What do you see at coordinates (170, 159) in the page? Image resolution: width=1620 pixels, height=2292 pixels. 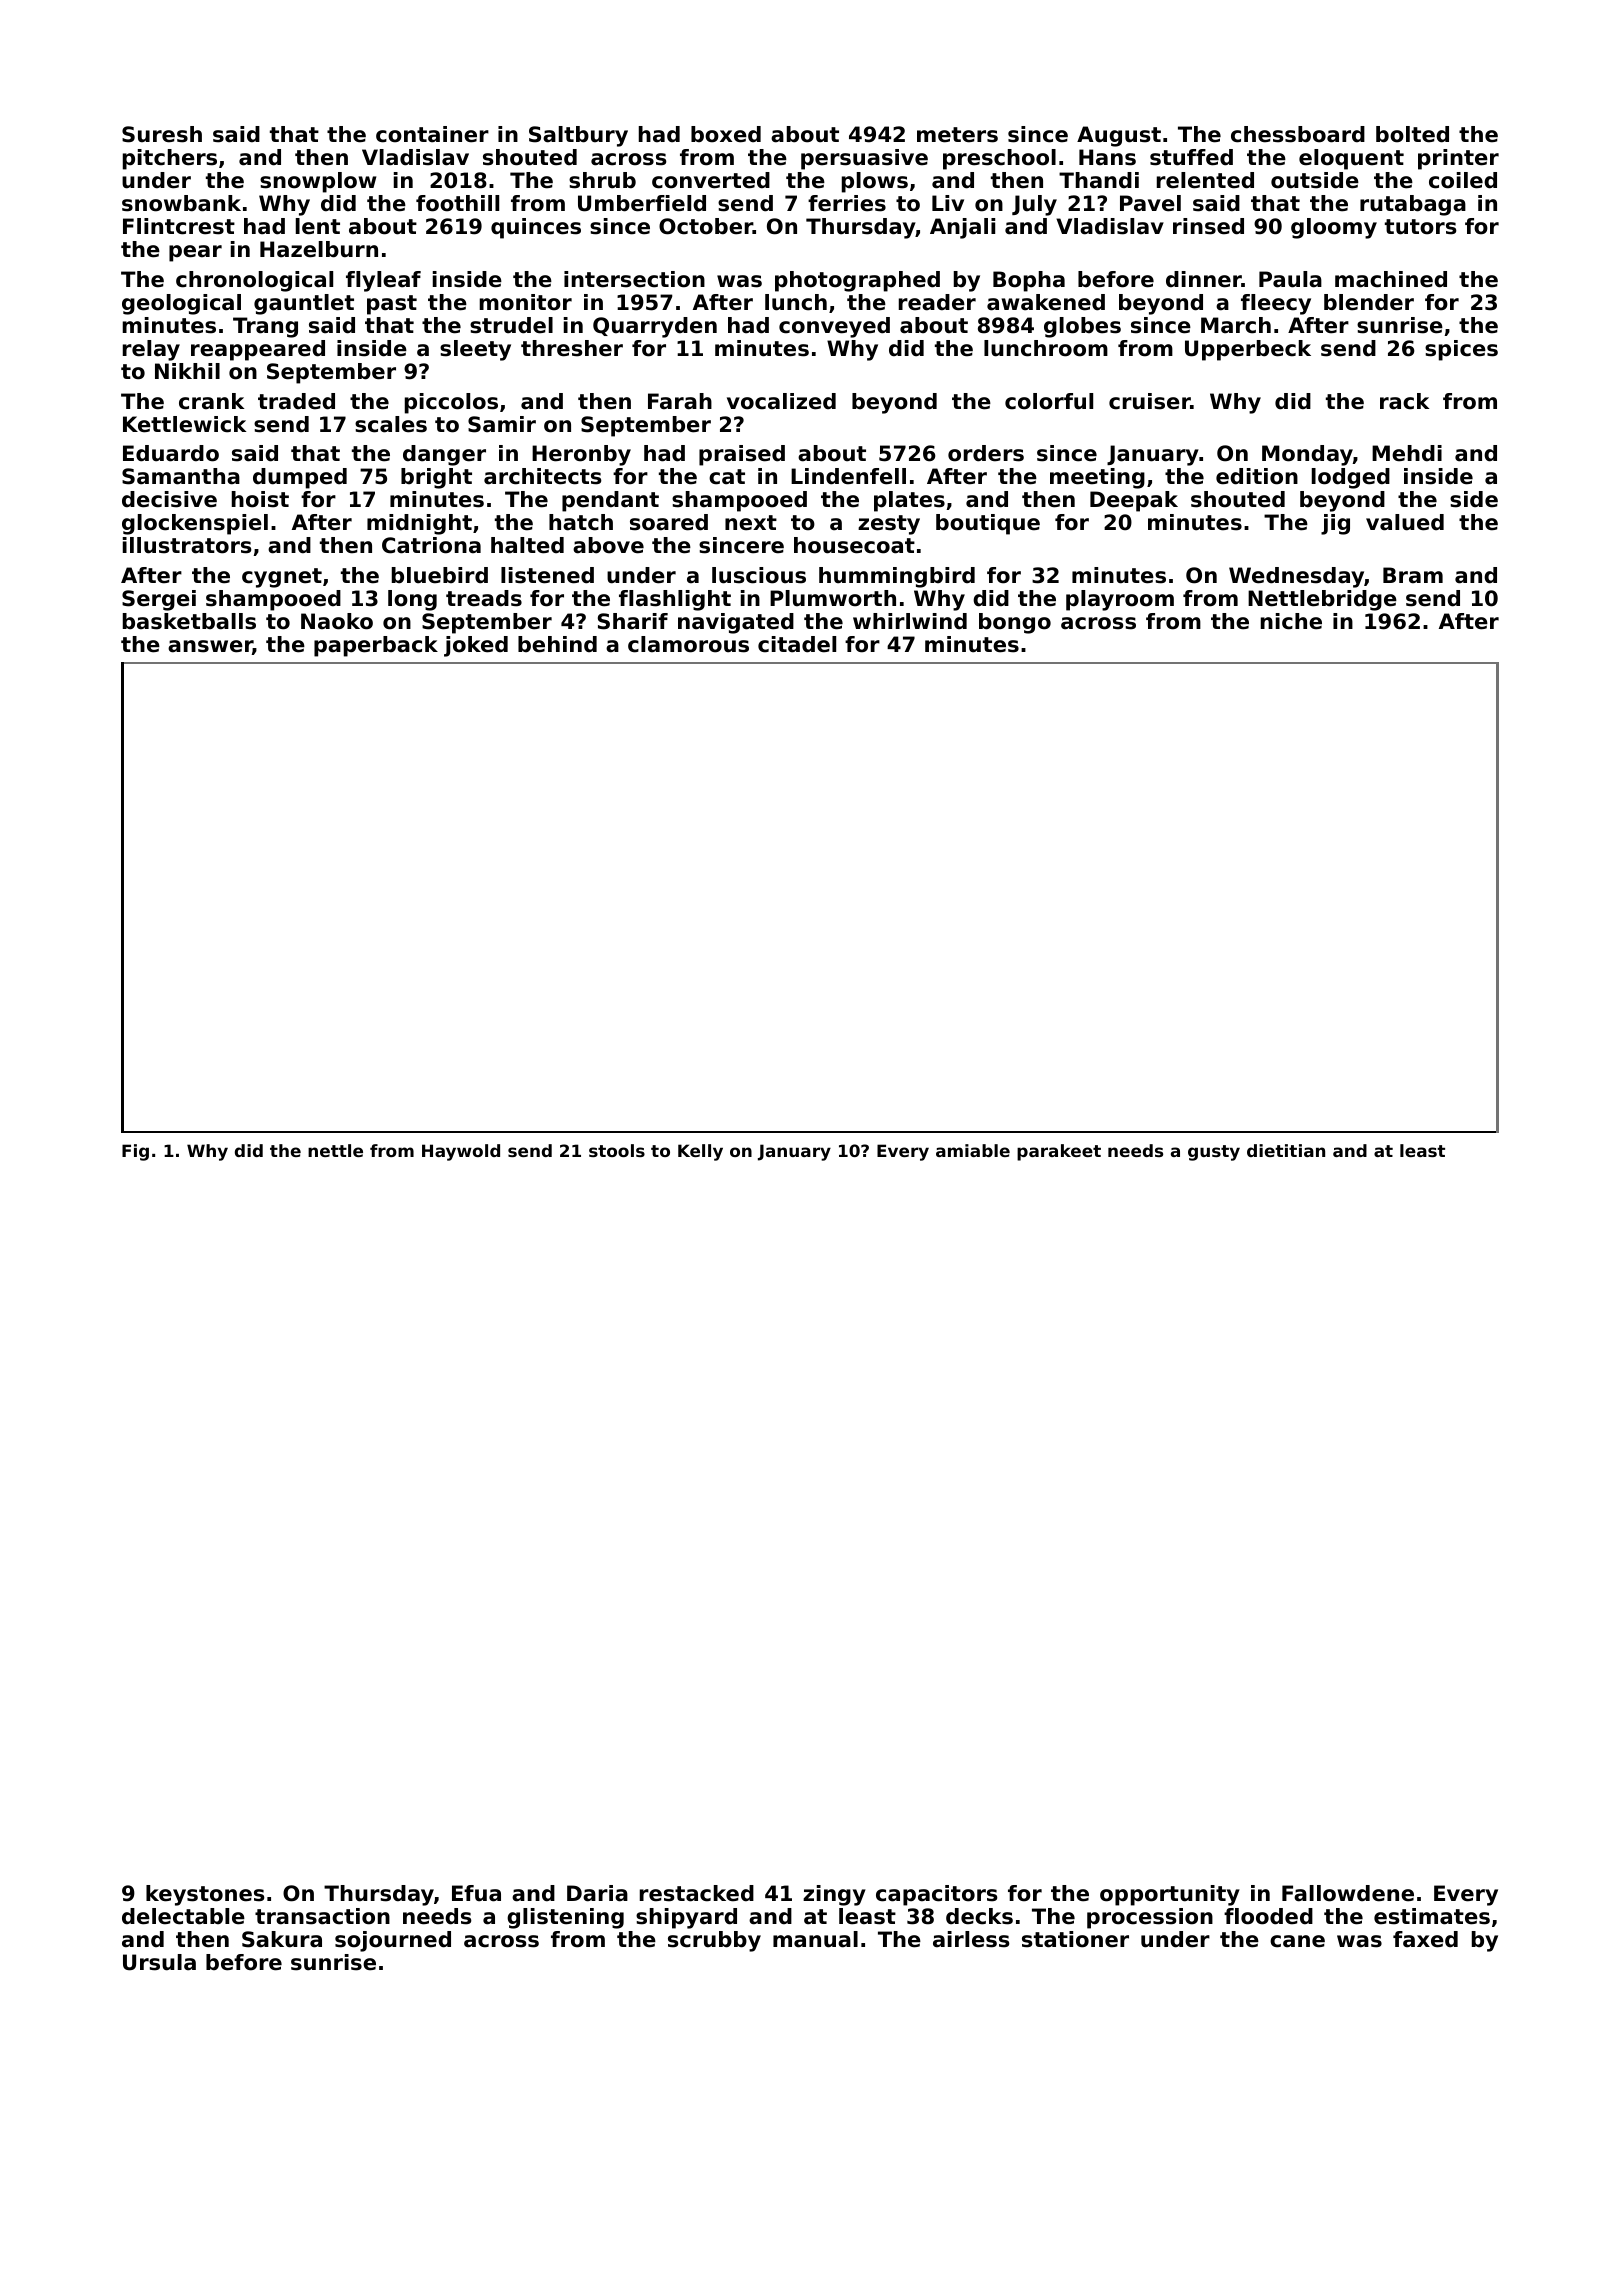 I see `pitchers` at bounding box center [170, 159].
